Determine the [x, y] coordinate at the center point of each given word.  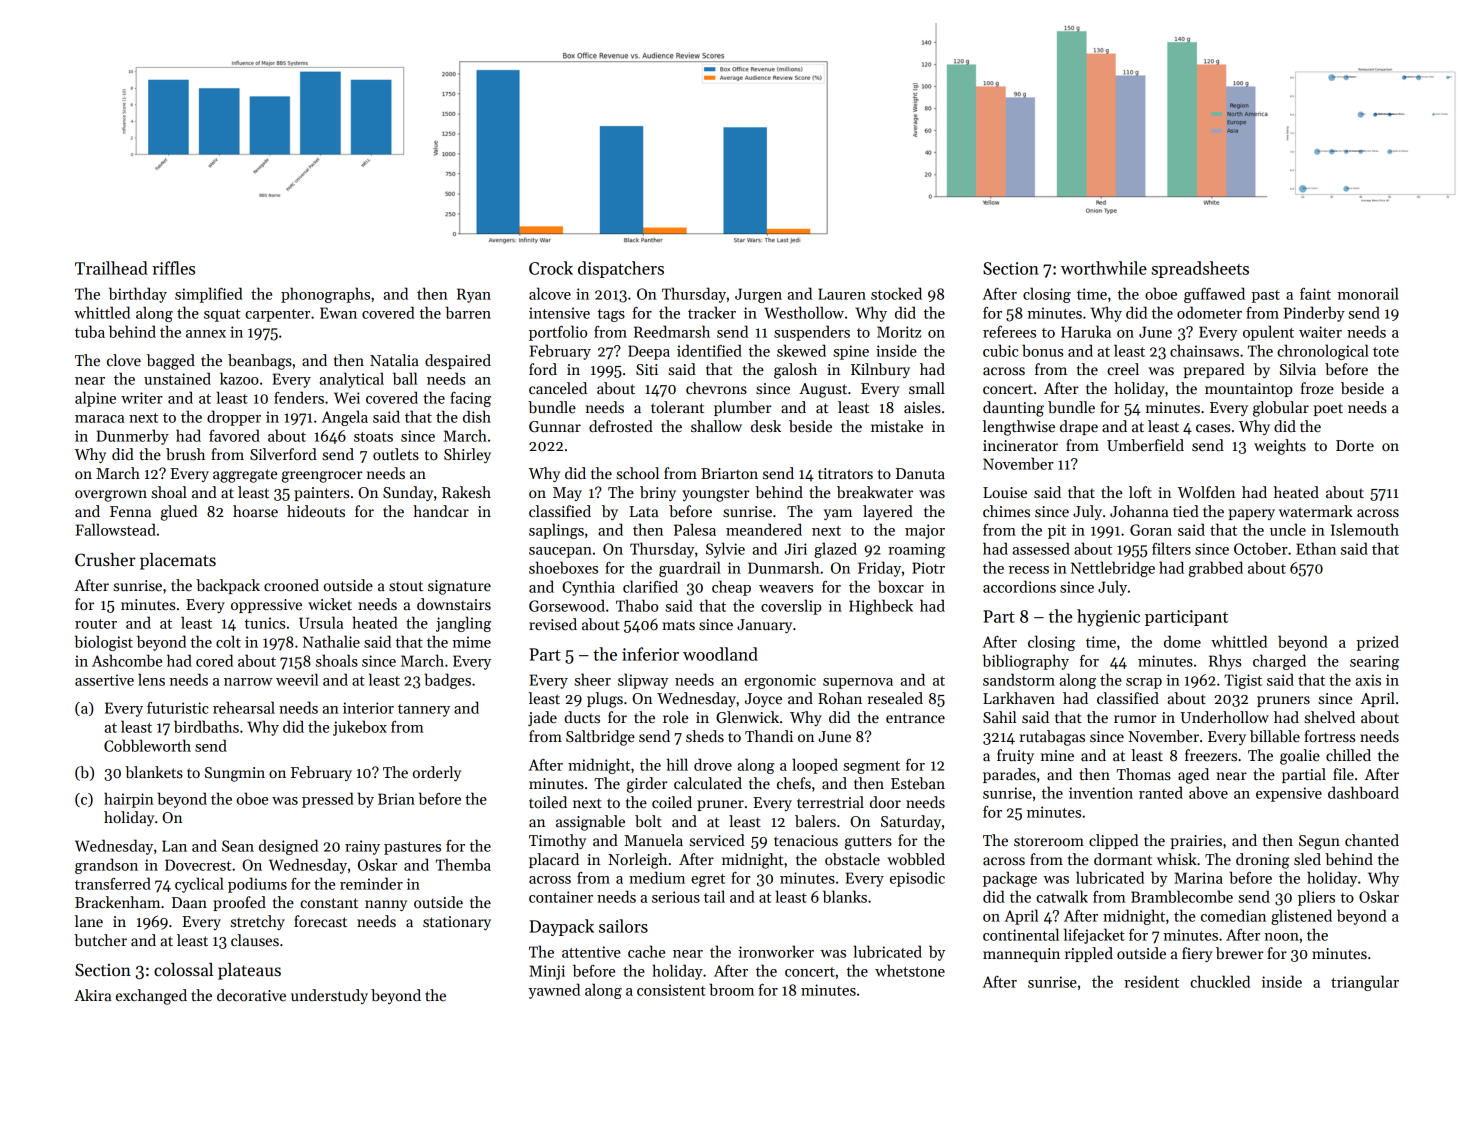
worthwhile [1104, 268]
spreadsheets [1200, 269]
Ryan [474, 295]
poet [1328, 409]
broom [731, 989]
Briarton [729, 473]
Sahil [1000, 717]
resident [1151, 981]
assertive [104, 680]
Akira [92, 995]
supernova [858, 683]
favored [234, 435]
